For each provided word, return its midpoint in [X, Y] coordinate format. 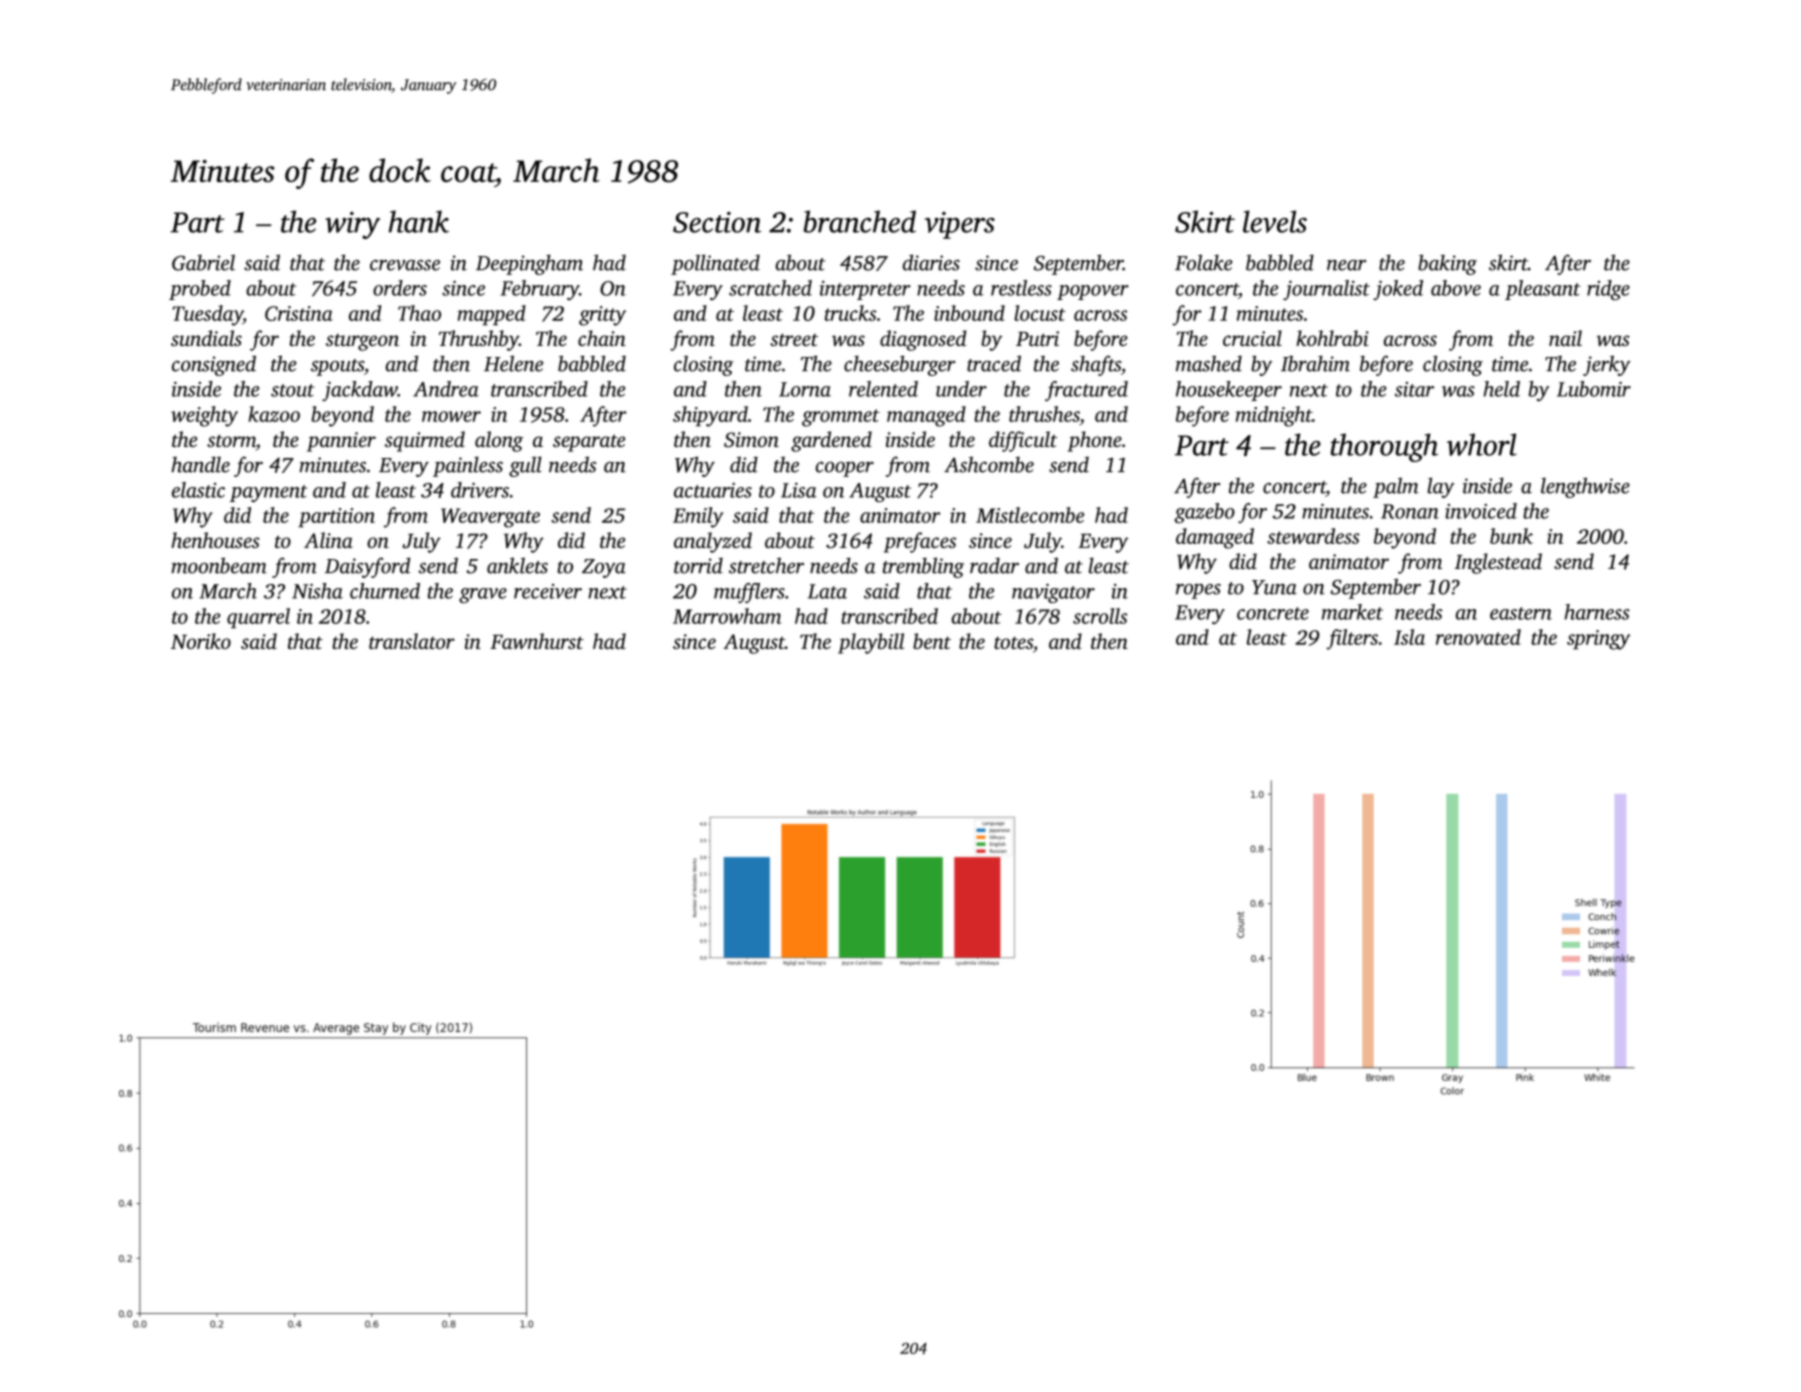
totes [1013, 642]
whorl [1482, 444]
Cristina [299, 313]
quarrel [258, 618]
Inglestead [1498, 563]
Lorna [805, 389]
